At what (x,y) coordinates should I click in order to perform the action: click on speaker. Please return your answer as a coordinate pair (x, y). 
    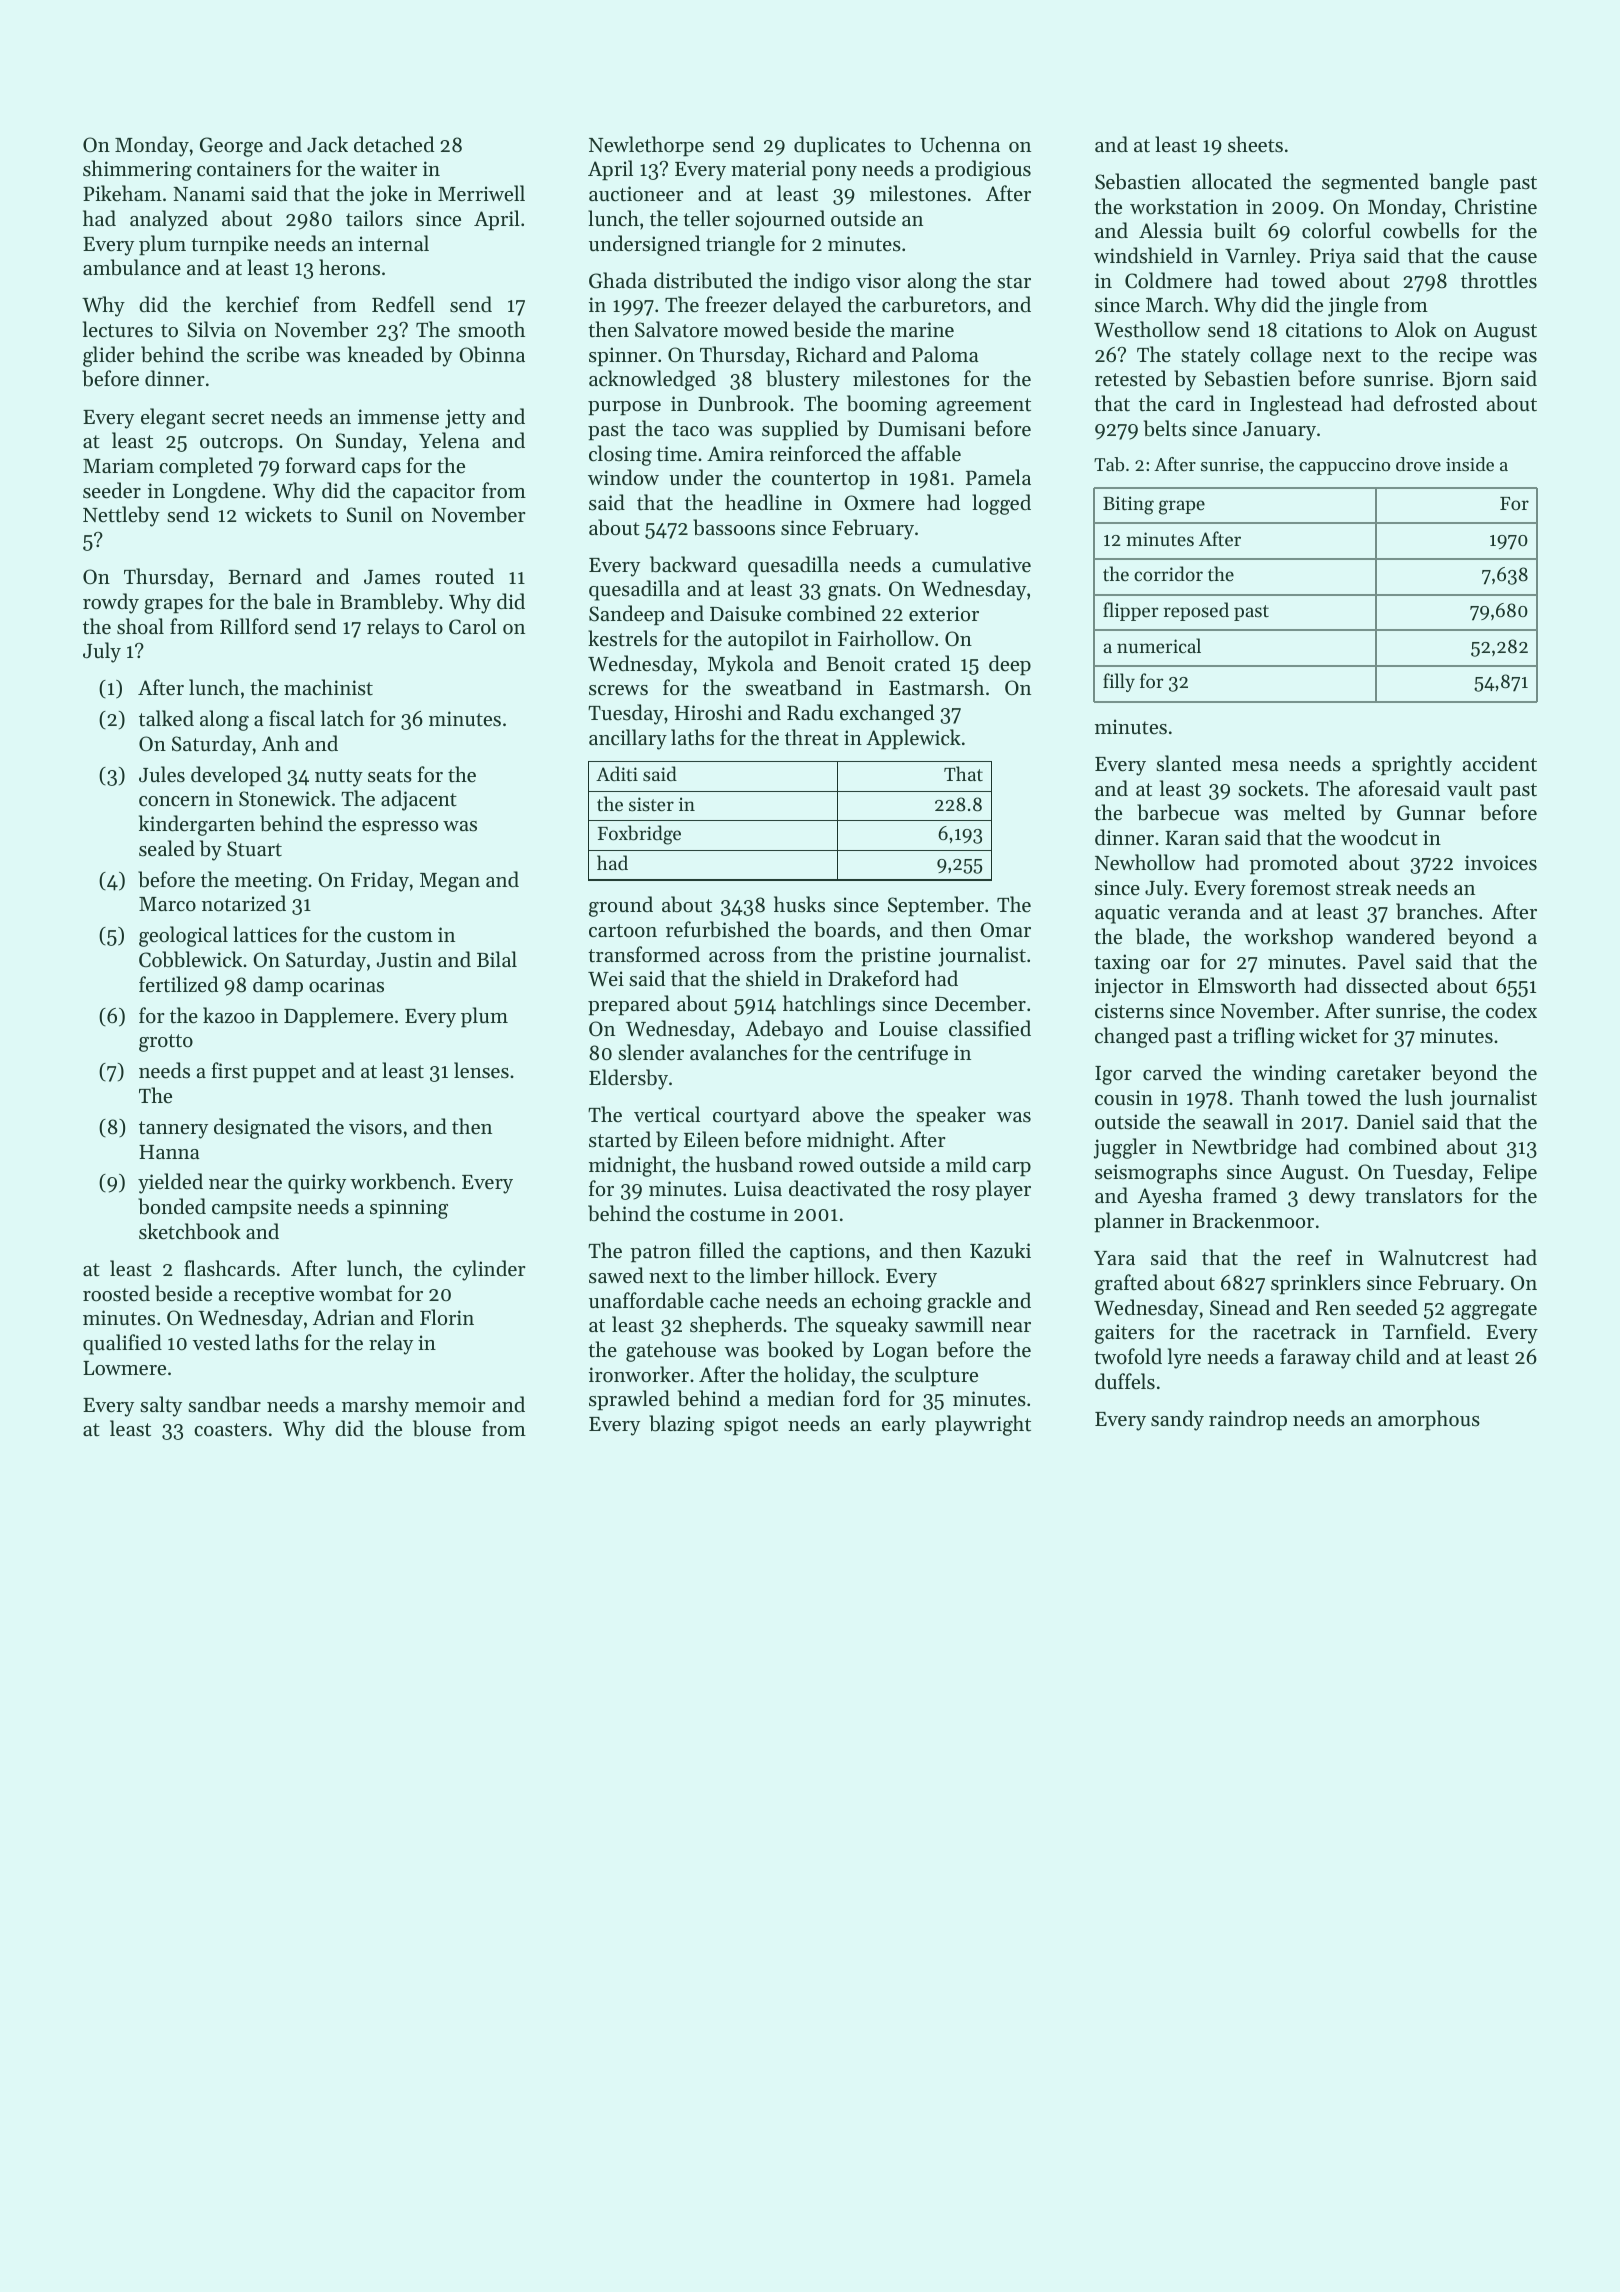
    Looking at the image, I should click on (951, 1116).
